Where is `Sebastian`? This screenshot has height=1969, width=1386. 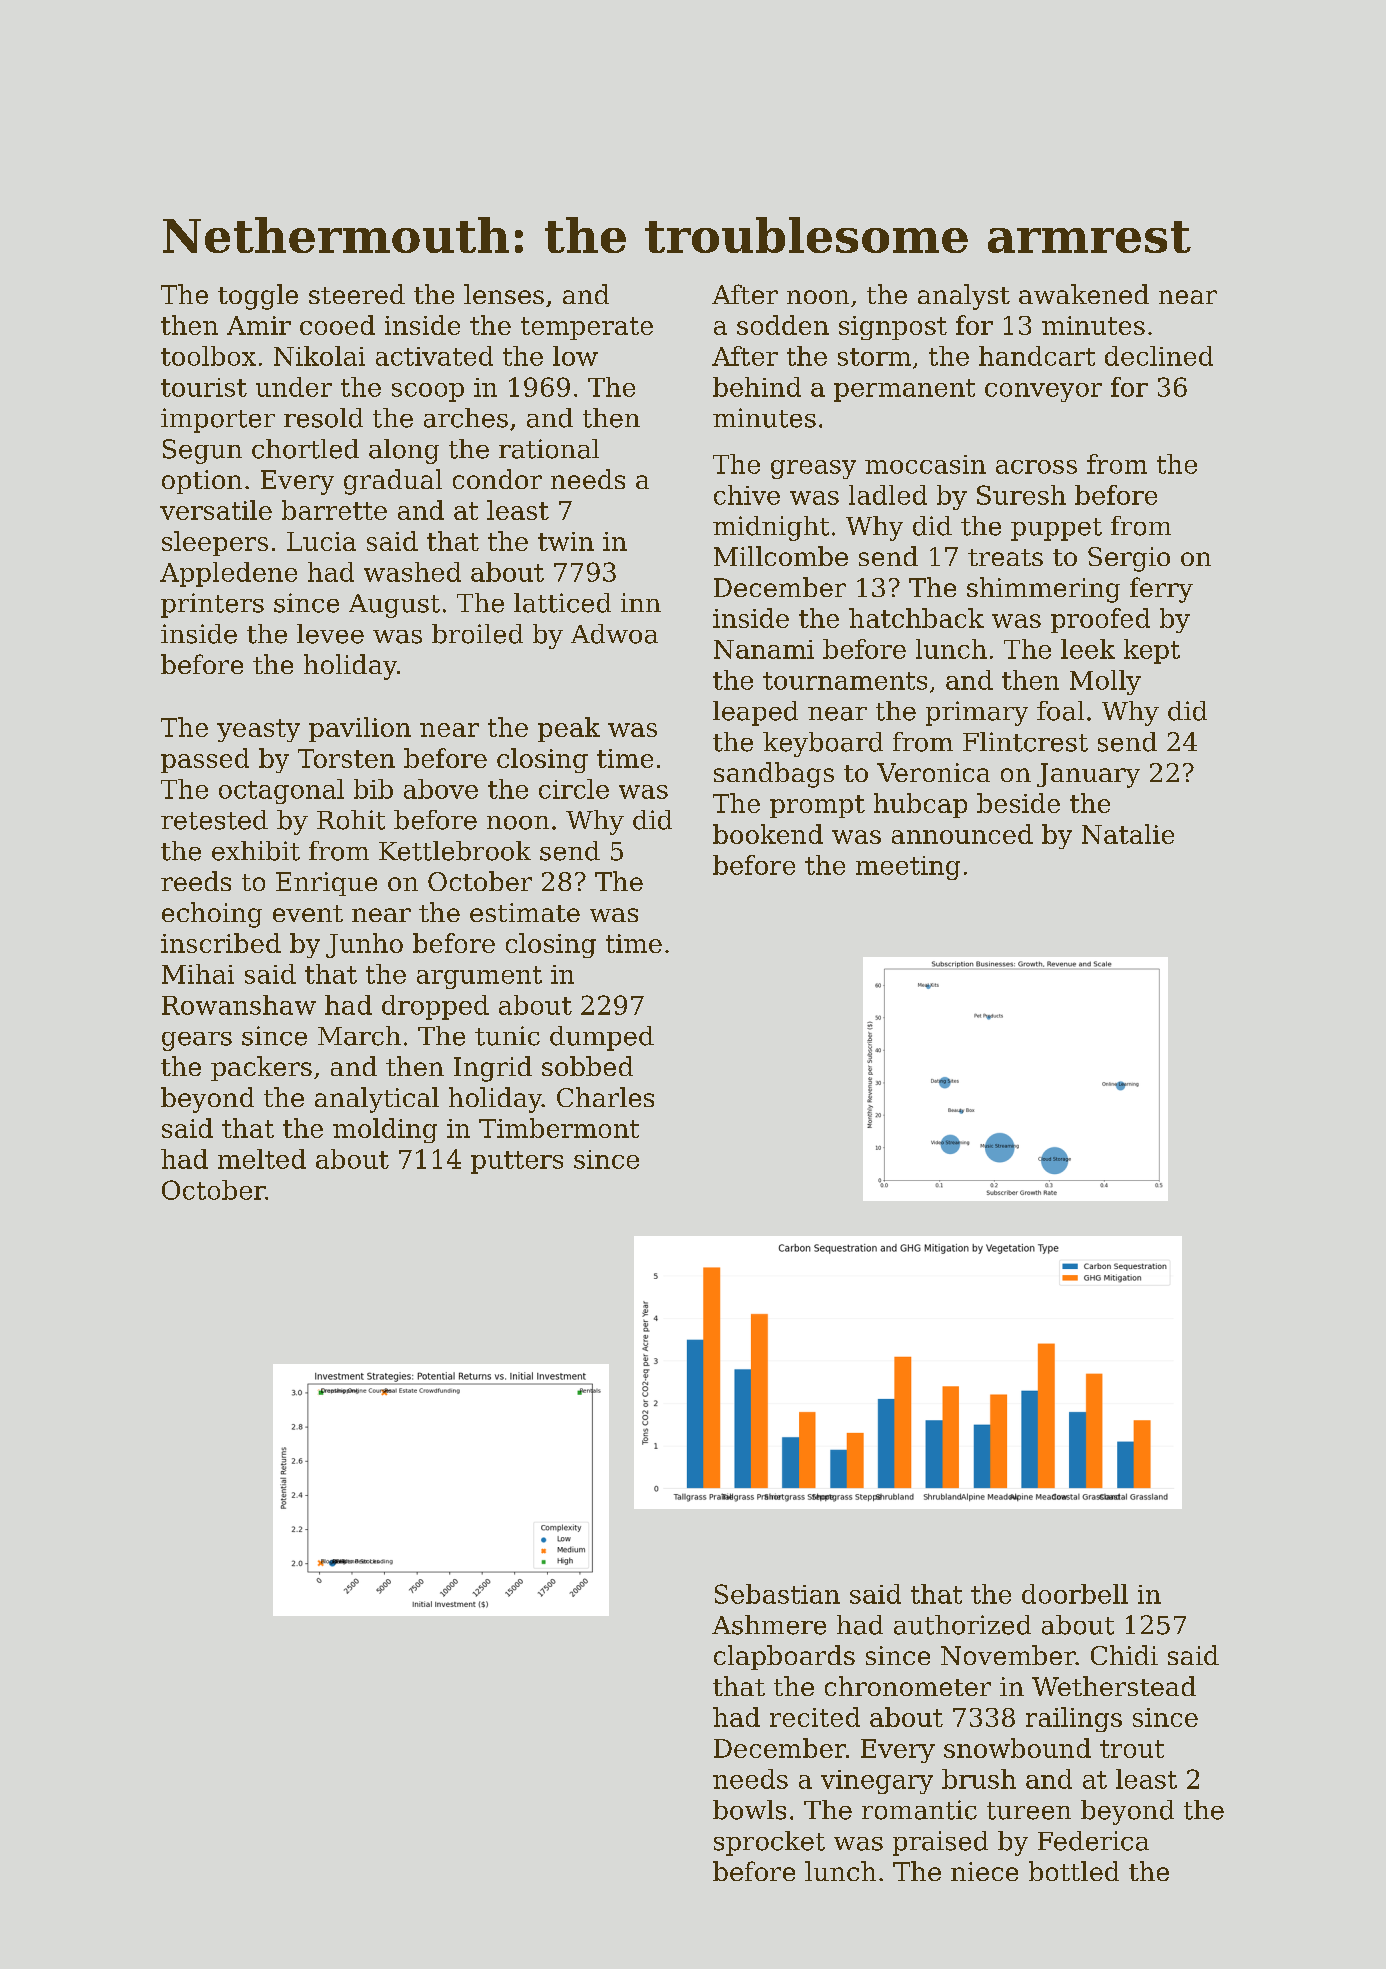 Sebastian is located at coordinates (777, 1594).
